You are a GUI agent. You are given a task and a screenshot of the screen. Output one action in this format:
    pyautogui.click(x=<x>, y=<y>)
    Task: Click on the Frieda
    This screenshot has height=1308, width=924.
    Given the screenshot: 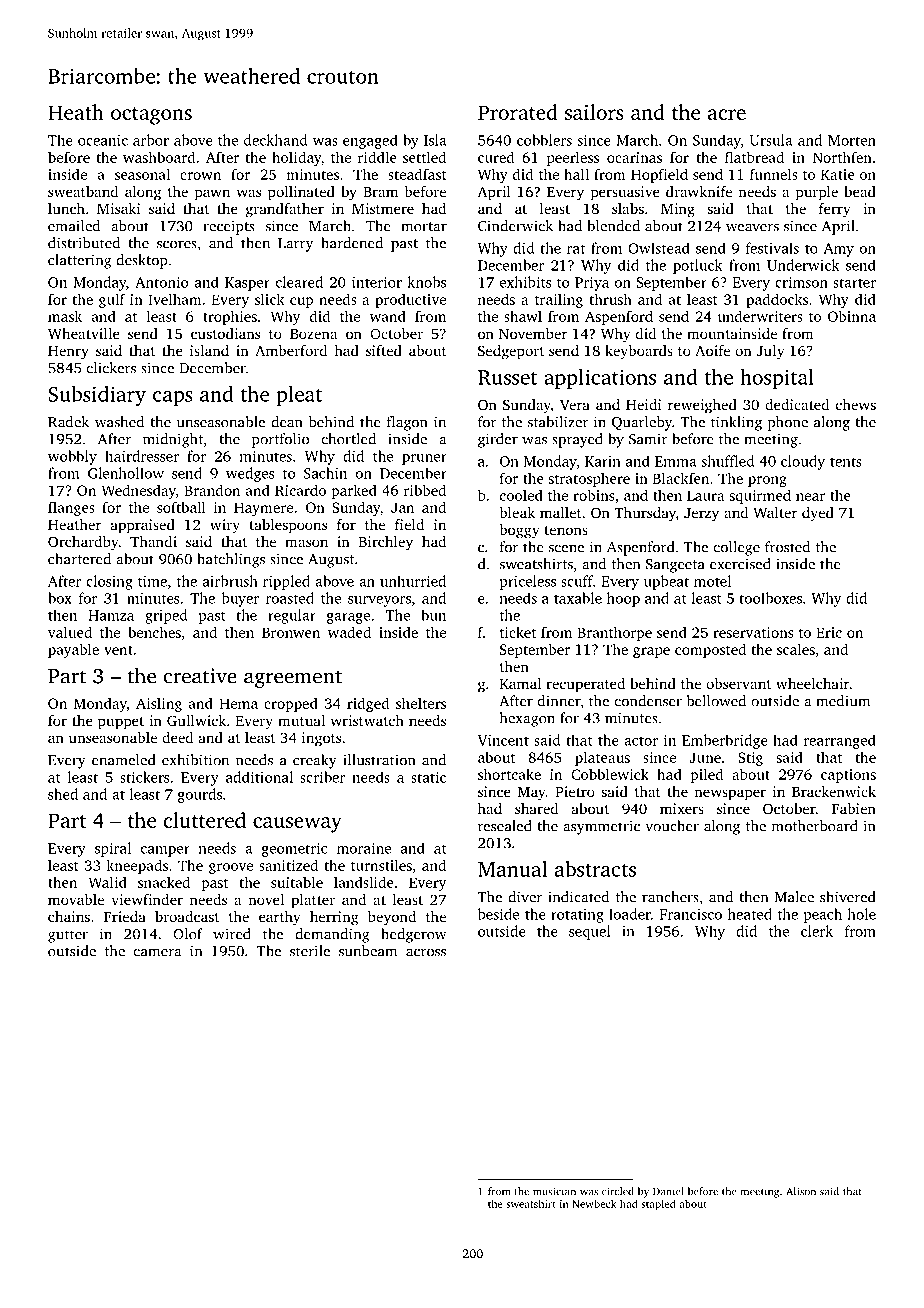 What is the action you would take?
    pyautogui.click(x=125, y=916)
